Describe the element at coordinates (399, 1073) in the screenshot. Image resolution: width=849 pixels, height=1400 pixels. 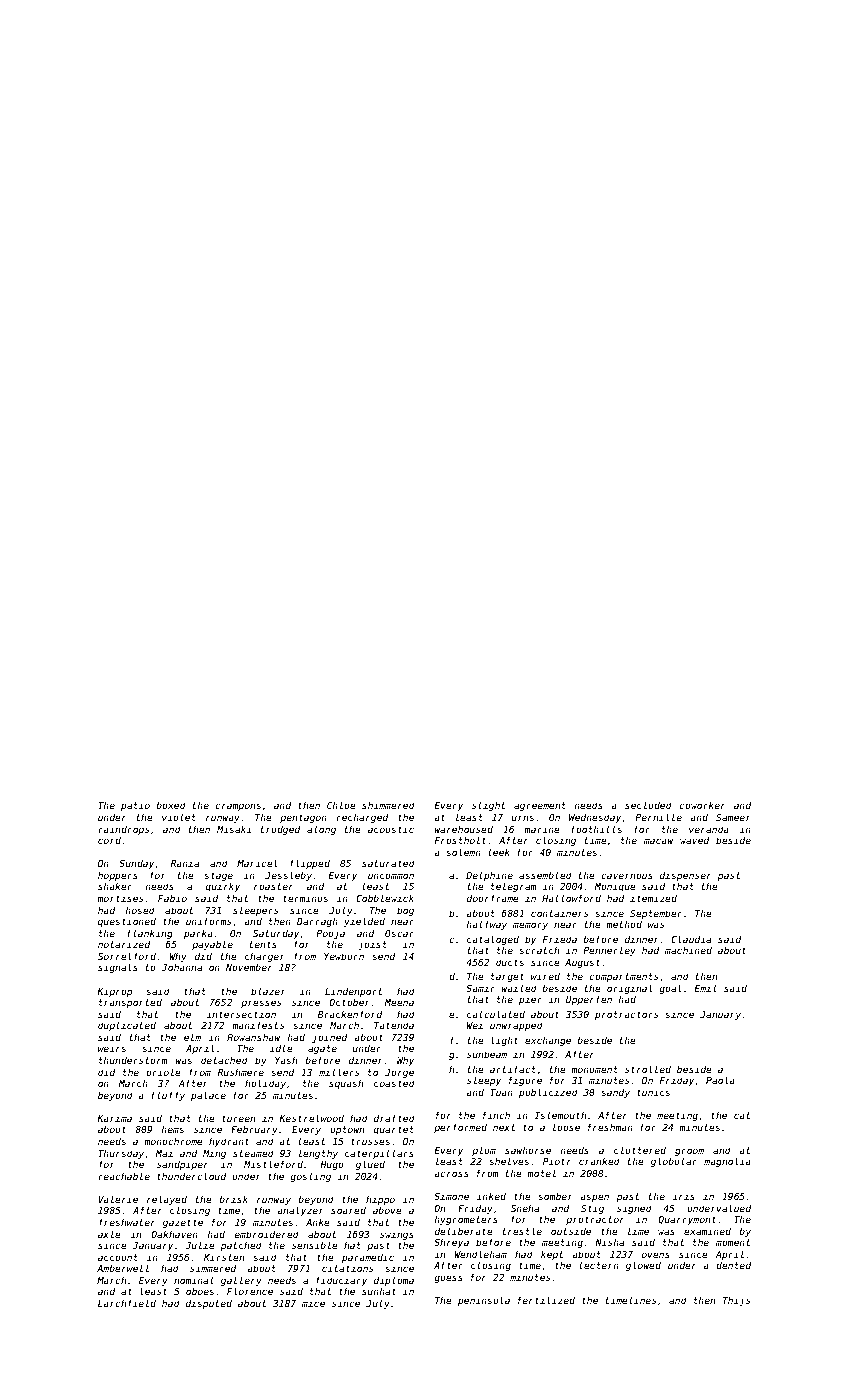
I see `Jorge` at that location.
